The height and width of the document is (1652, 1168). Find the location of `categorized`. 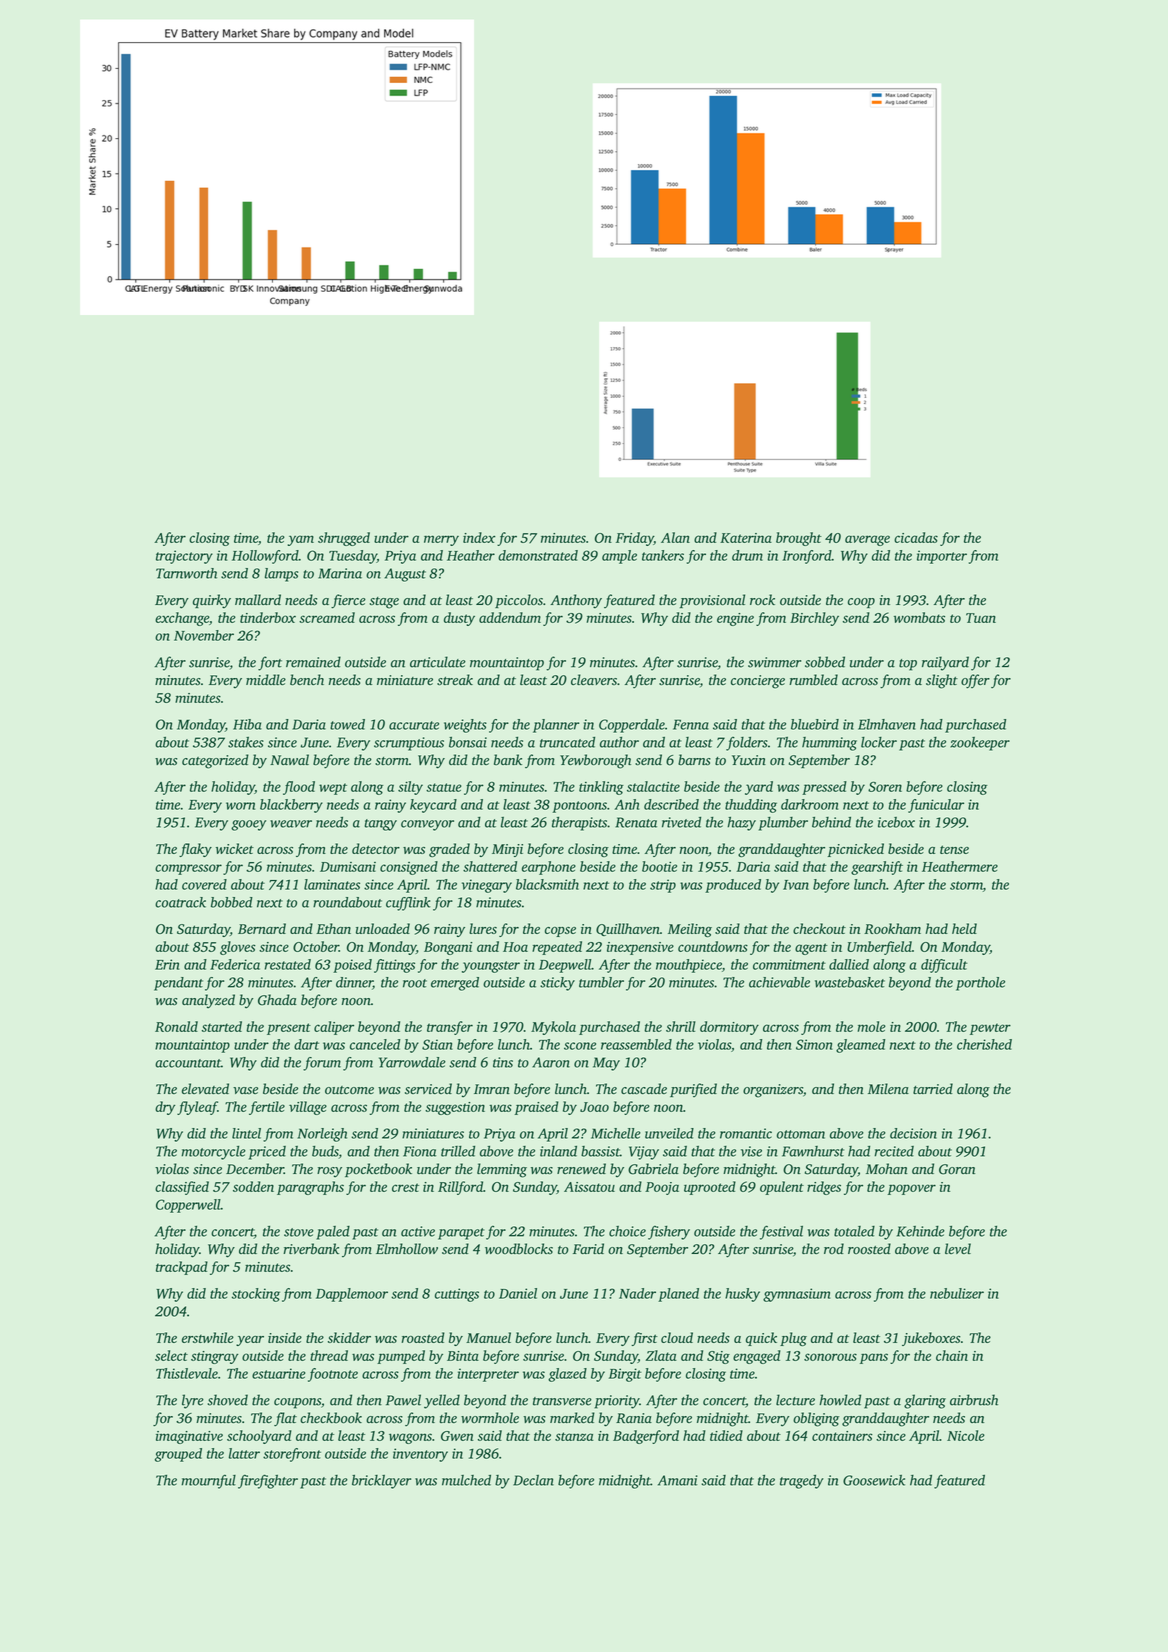

categorized is located at coordinates (215, 761).
